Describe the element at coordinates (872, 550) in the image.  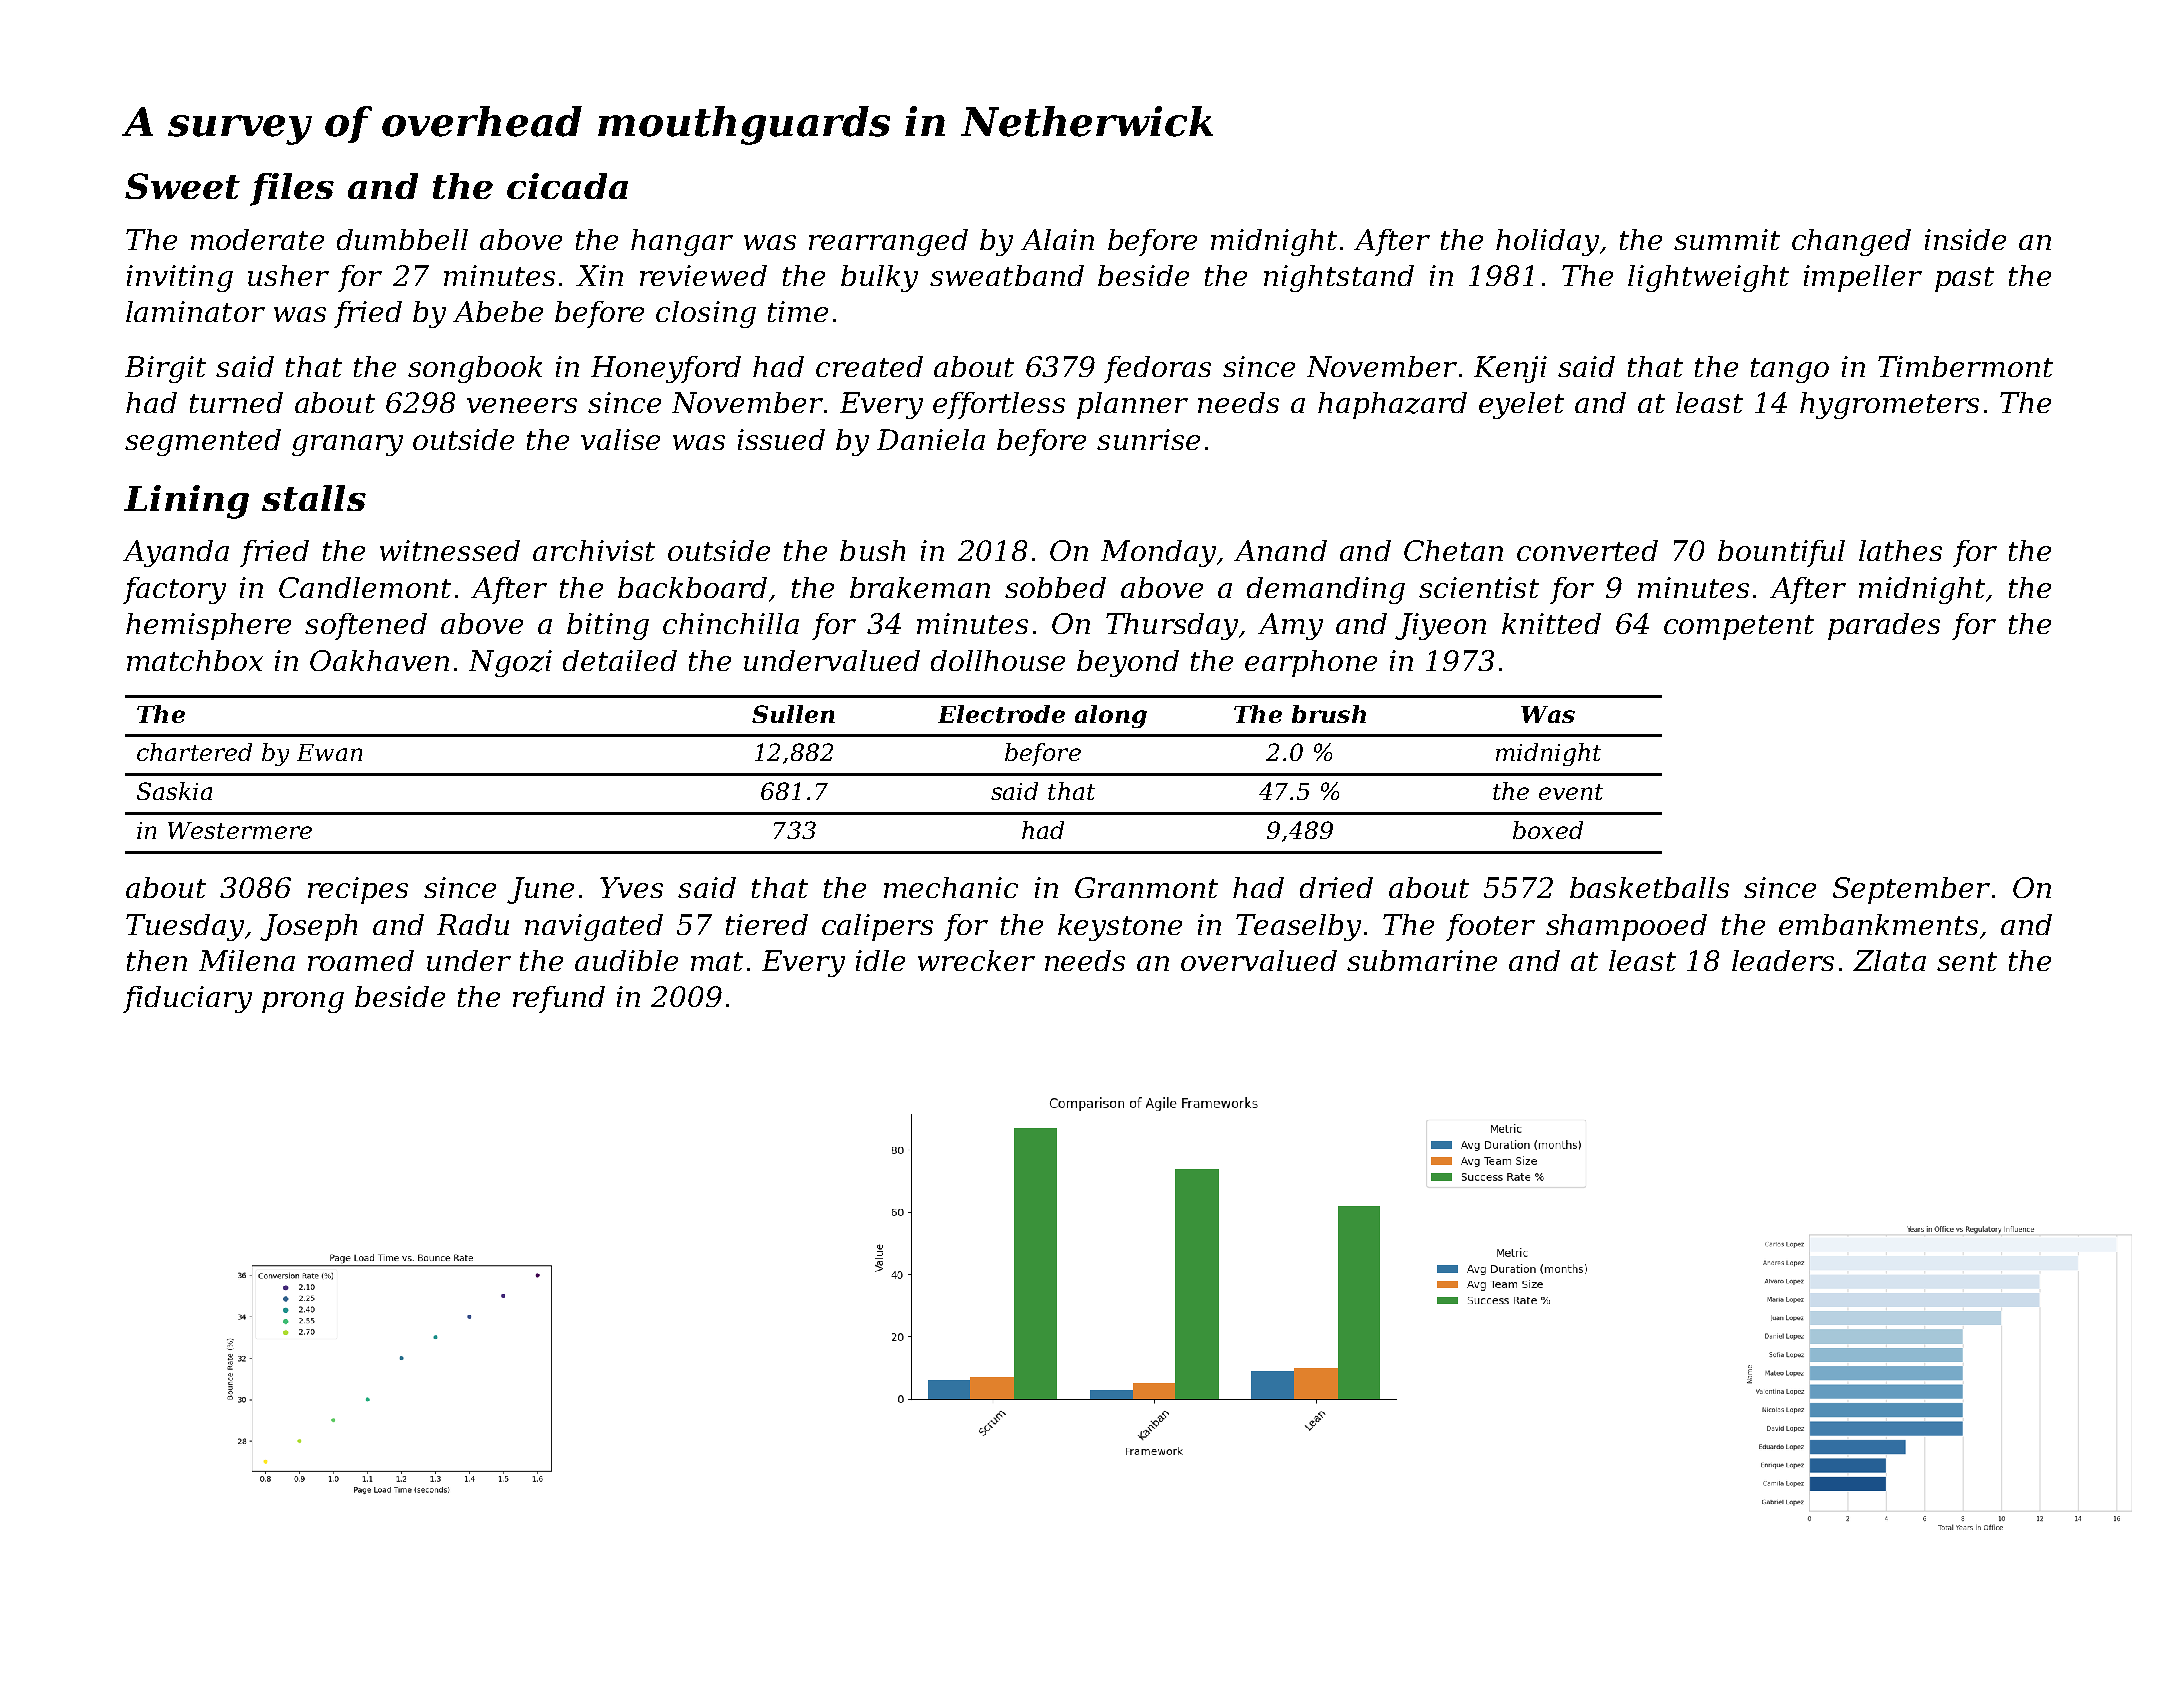
I see `bush` at that location.
